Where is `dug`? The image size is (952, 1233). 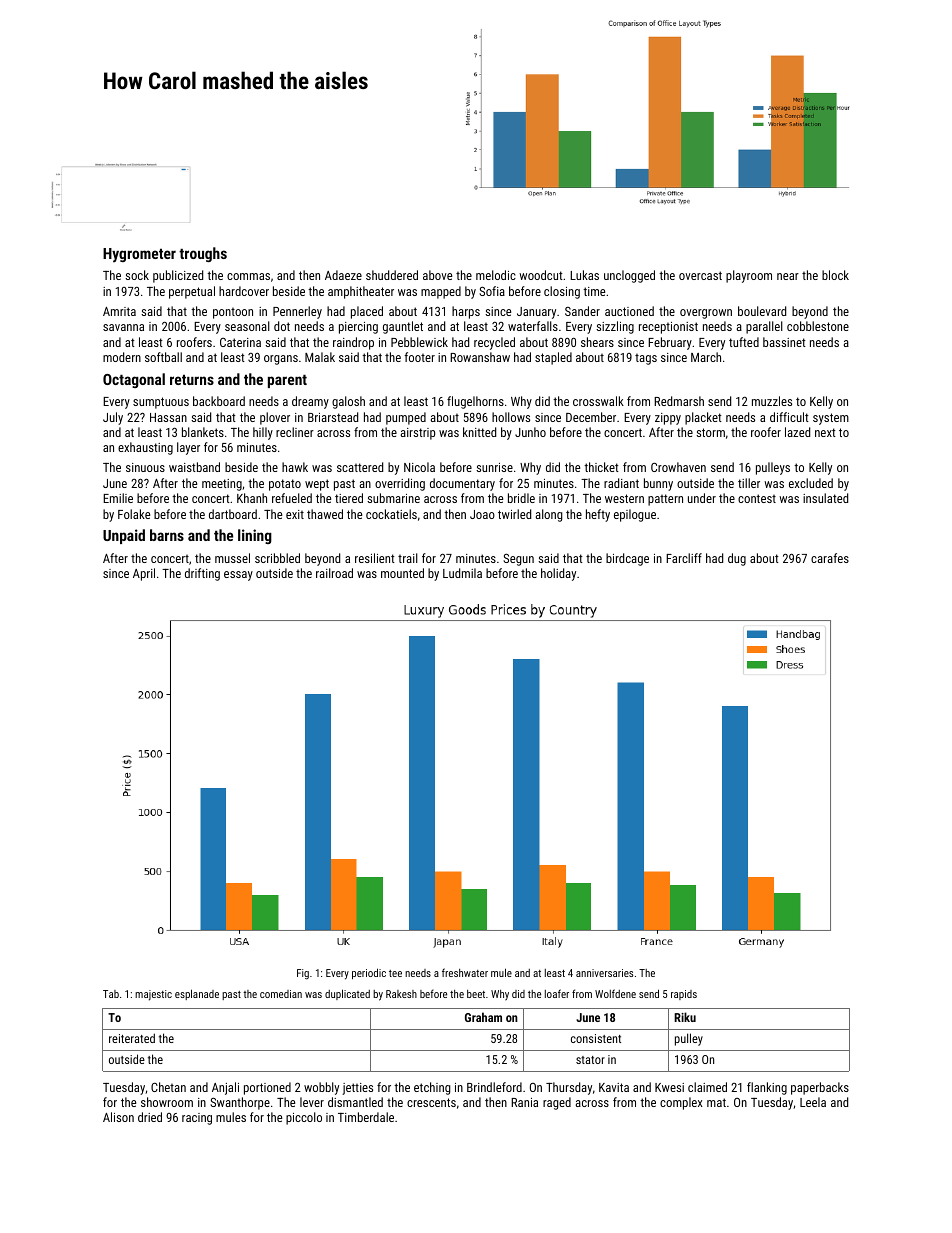
dug is located at coordinates (737, 559).
